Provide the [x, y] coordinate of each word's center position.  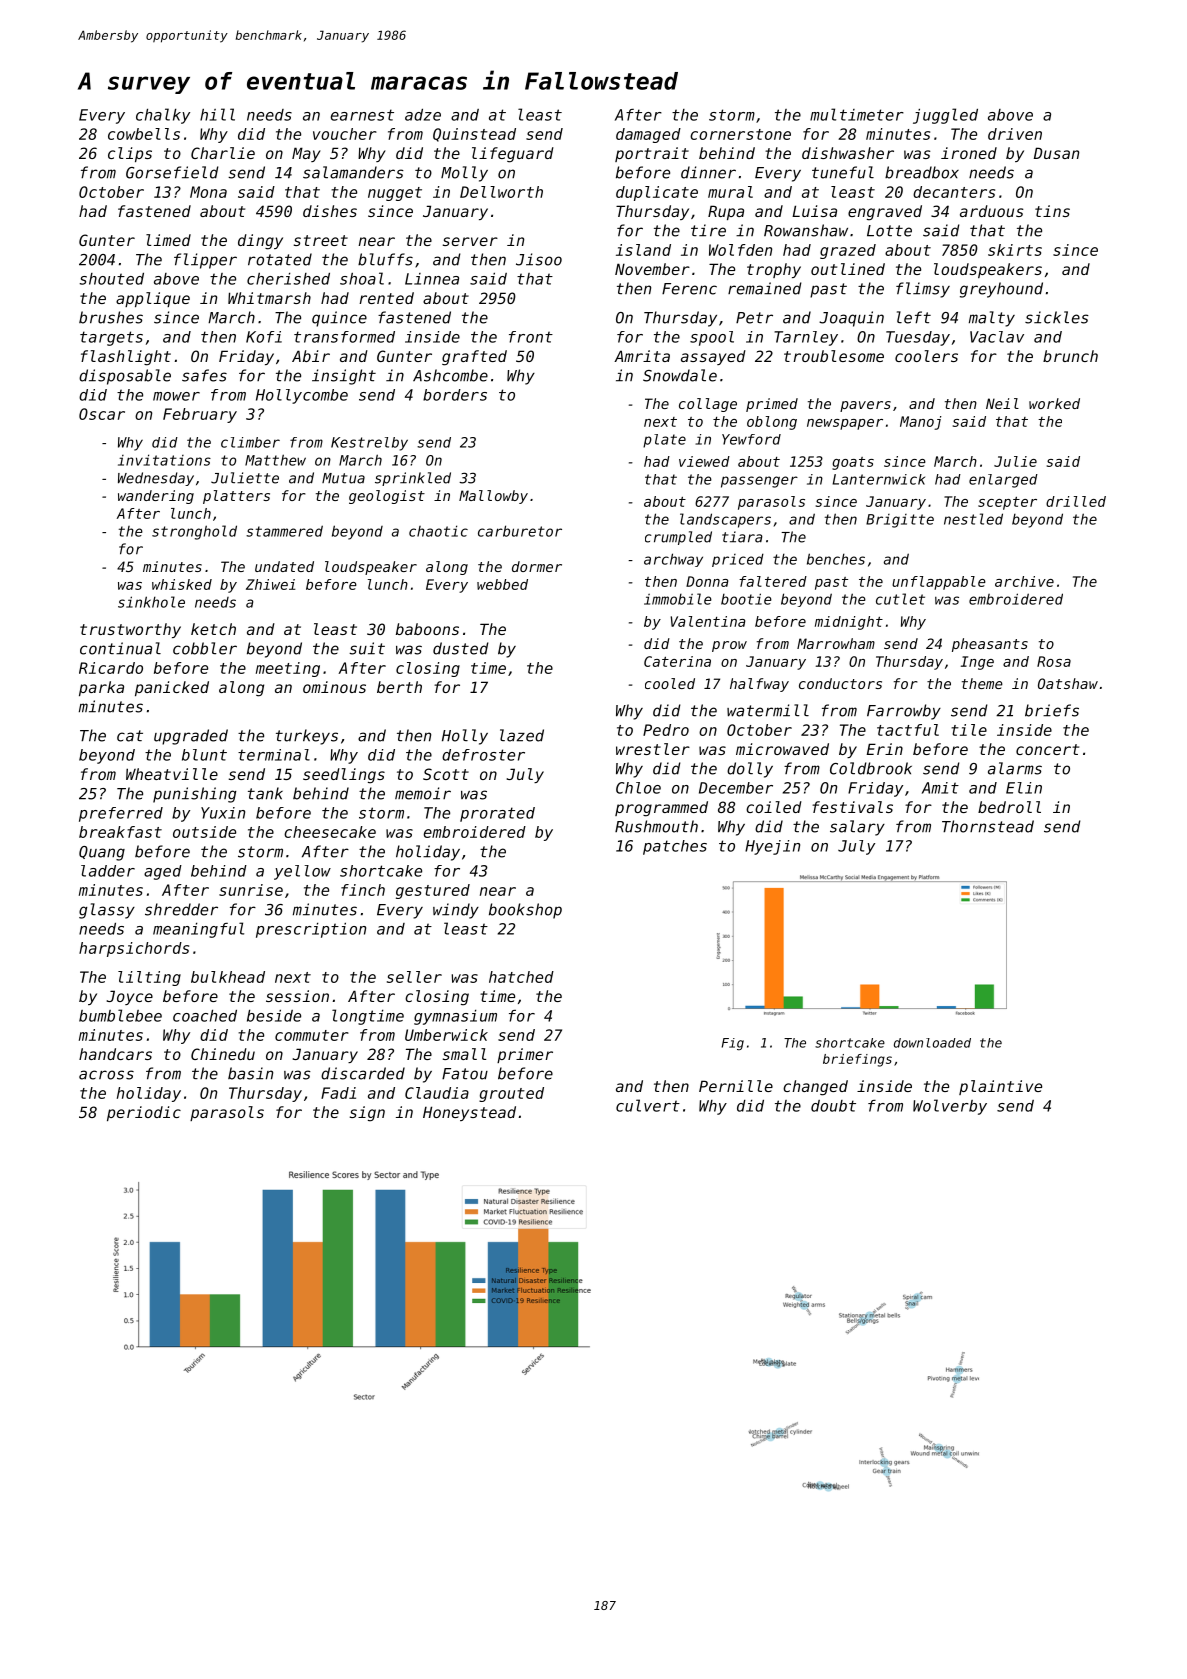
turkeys [307, 737]
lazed [522, 735]
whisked [182, 584]
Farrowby [904, 712]
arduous [991, 211]
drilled [1076, 501]
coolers [926, 356]
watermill [768, 710]
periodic [144, 1113]
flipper [205, 261]
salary [857, 828]
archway [673, 560]
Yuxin [223, 813]
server [470, 241]
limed [168, 240]
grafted [474, 358]
